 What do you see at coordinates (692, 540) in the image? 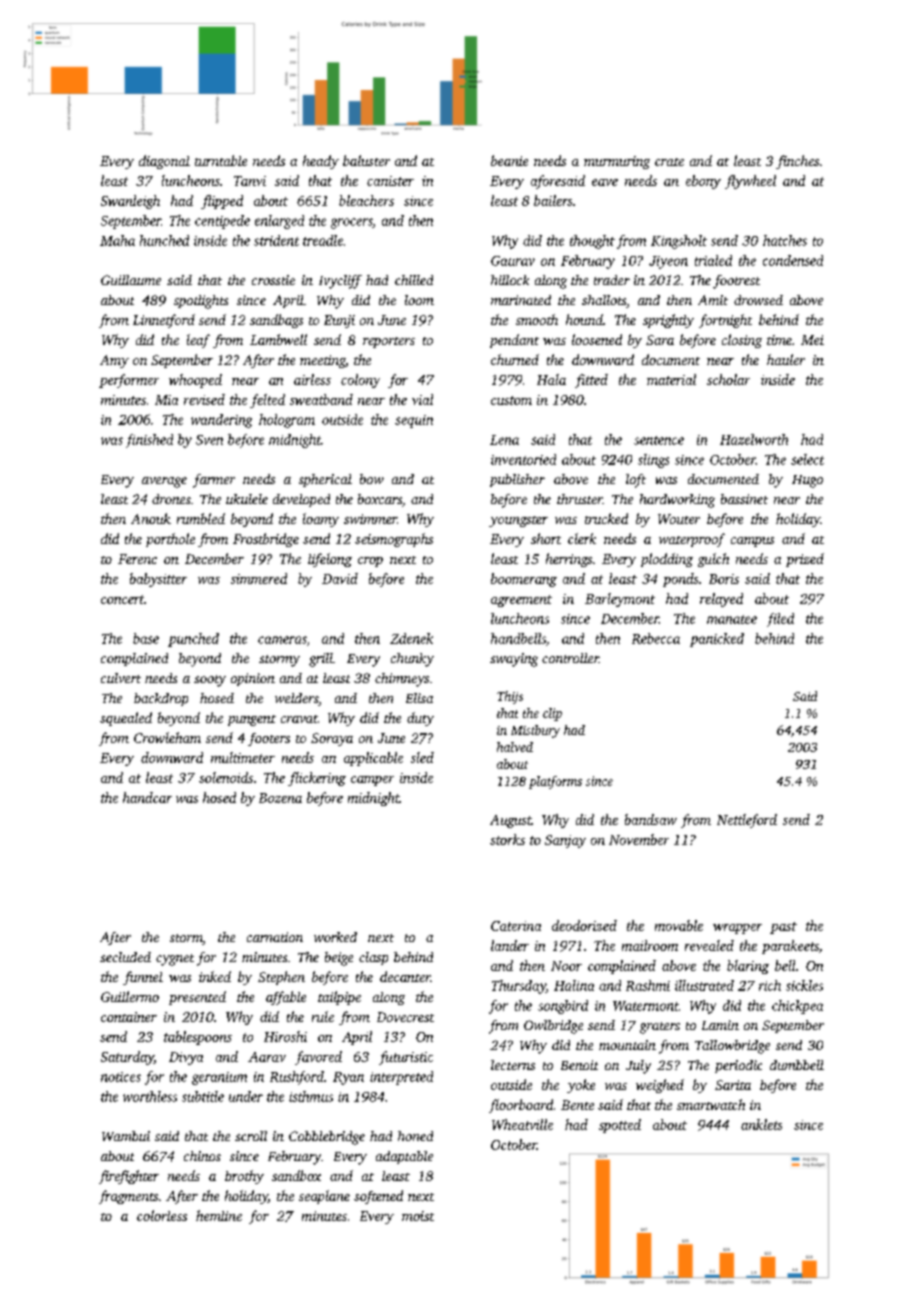
I see `waterproof` at bounding box center [692, 540].
